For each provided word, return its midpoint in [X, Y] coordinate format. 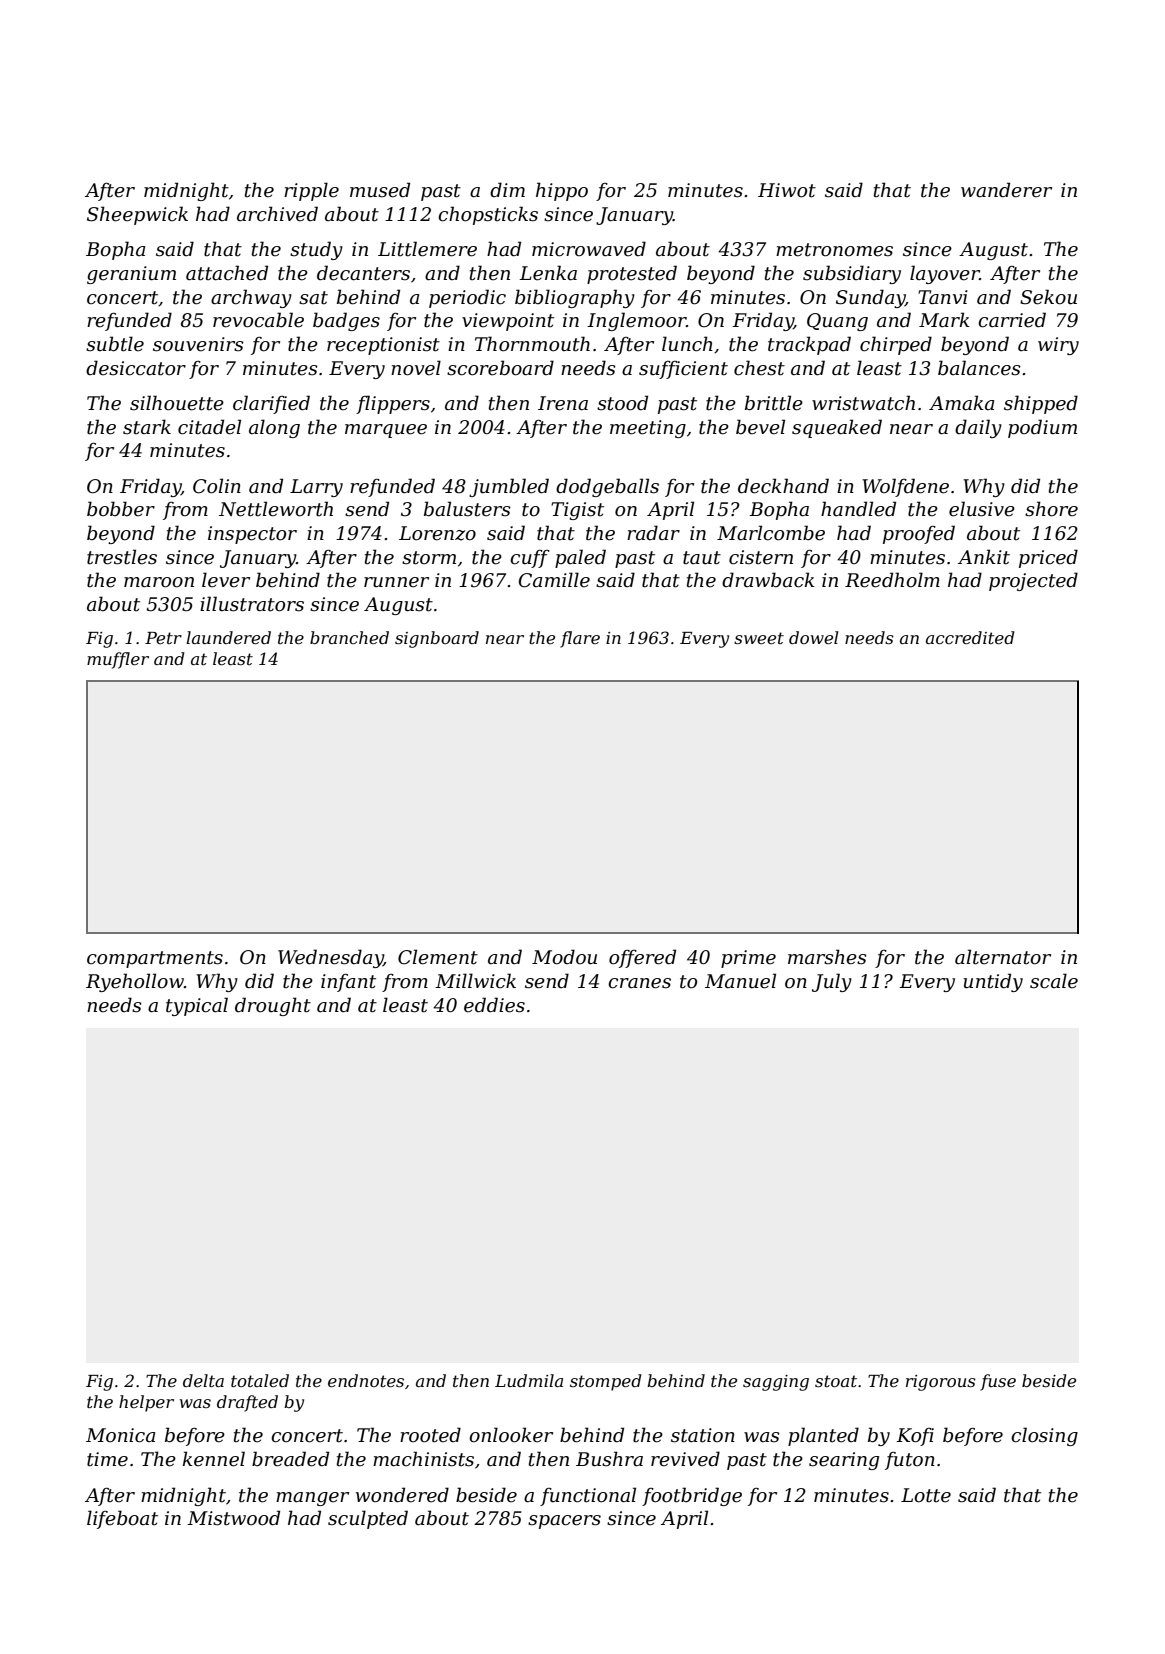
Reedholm [892, 580]
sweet [759, 638]
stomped [605, 1382]
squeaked [837, 428]
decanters [363, 273]
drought [273, 1006]
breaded [290, 1459]
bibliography [575, 298]
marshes [827, 957]
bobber [121, 509]
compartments [155, 959]
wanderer [1006, 190]
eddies [494, 1005]
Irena [563, 403]
